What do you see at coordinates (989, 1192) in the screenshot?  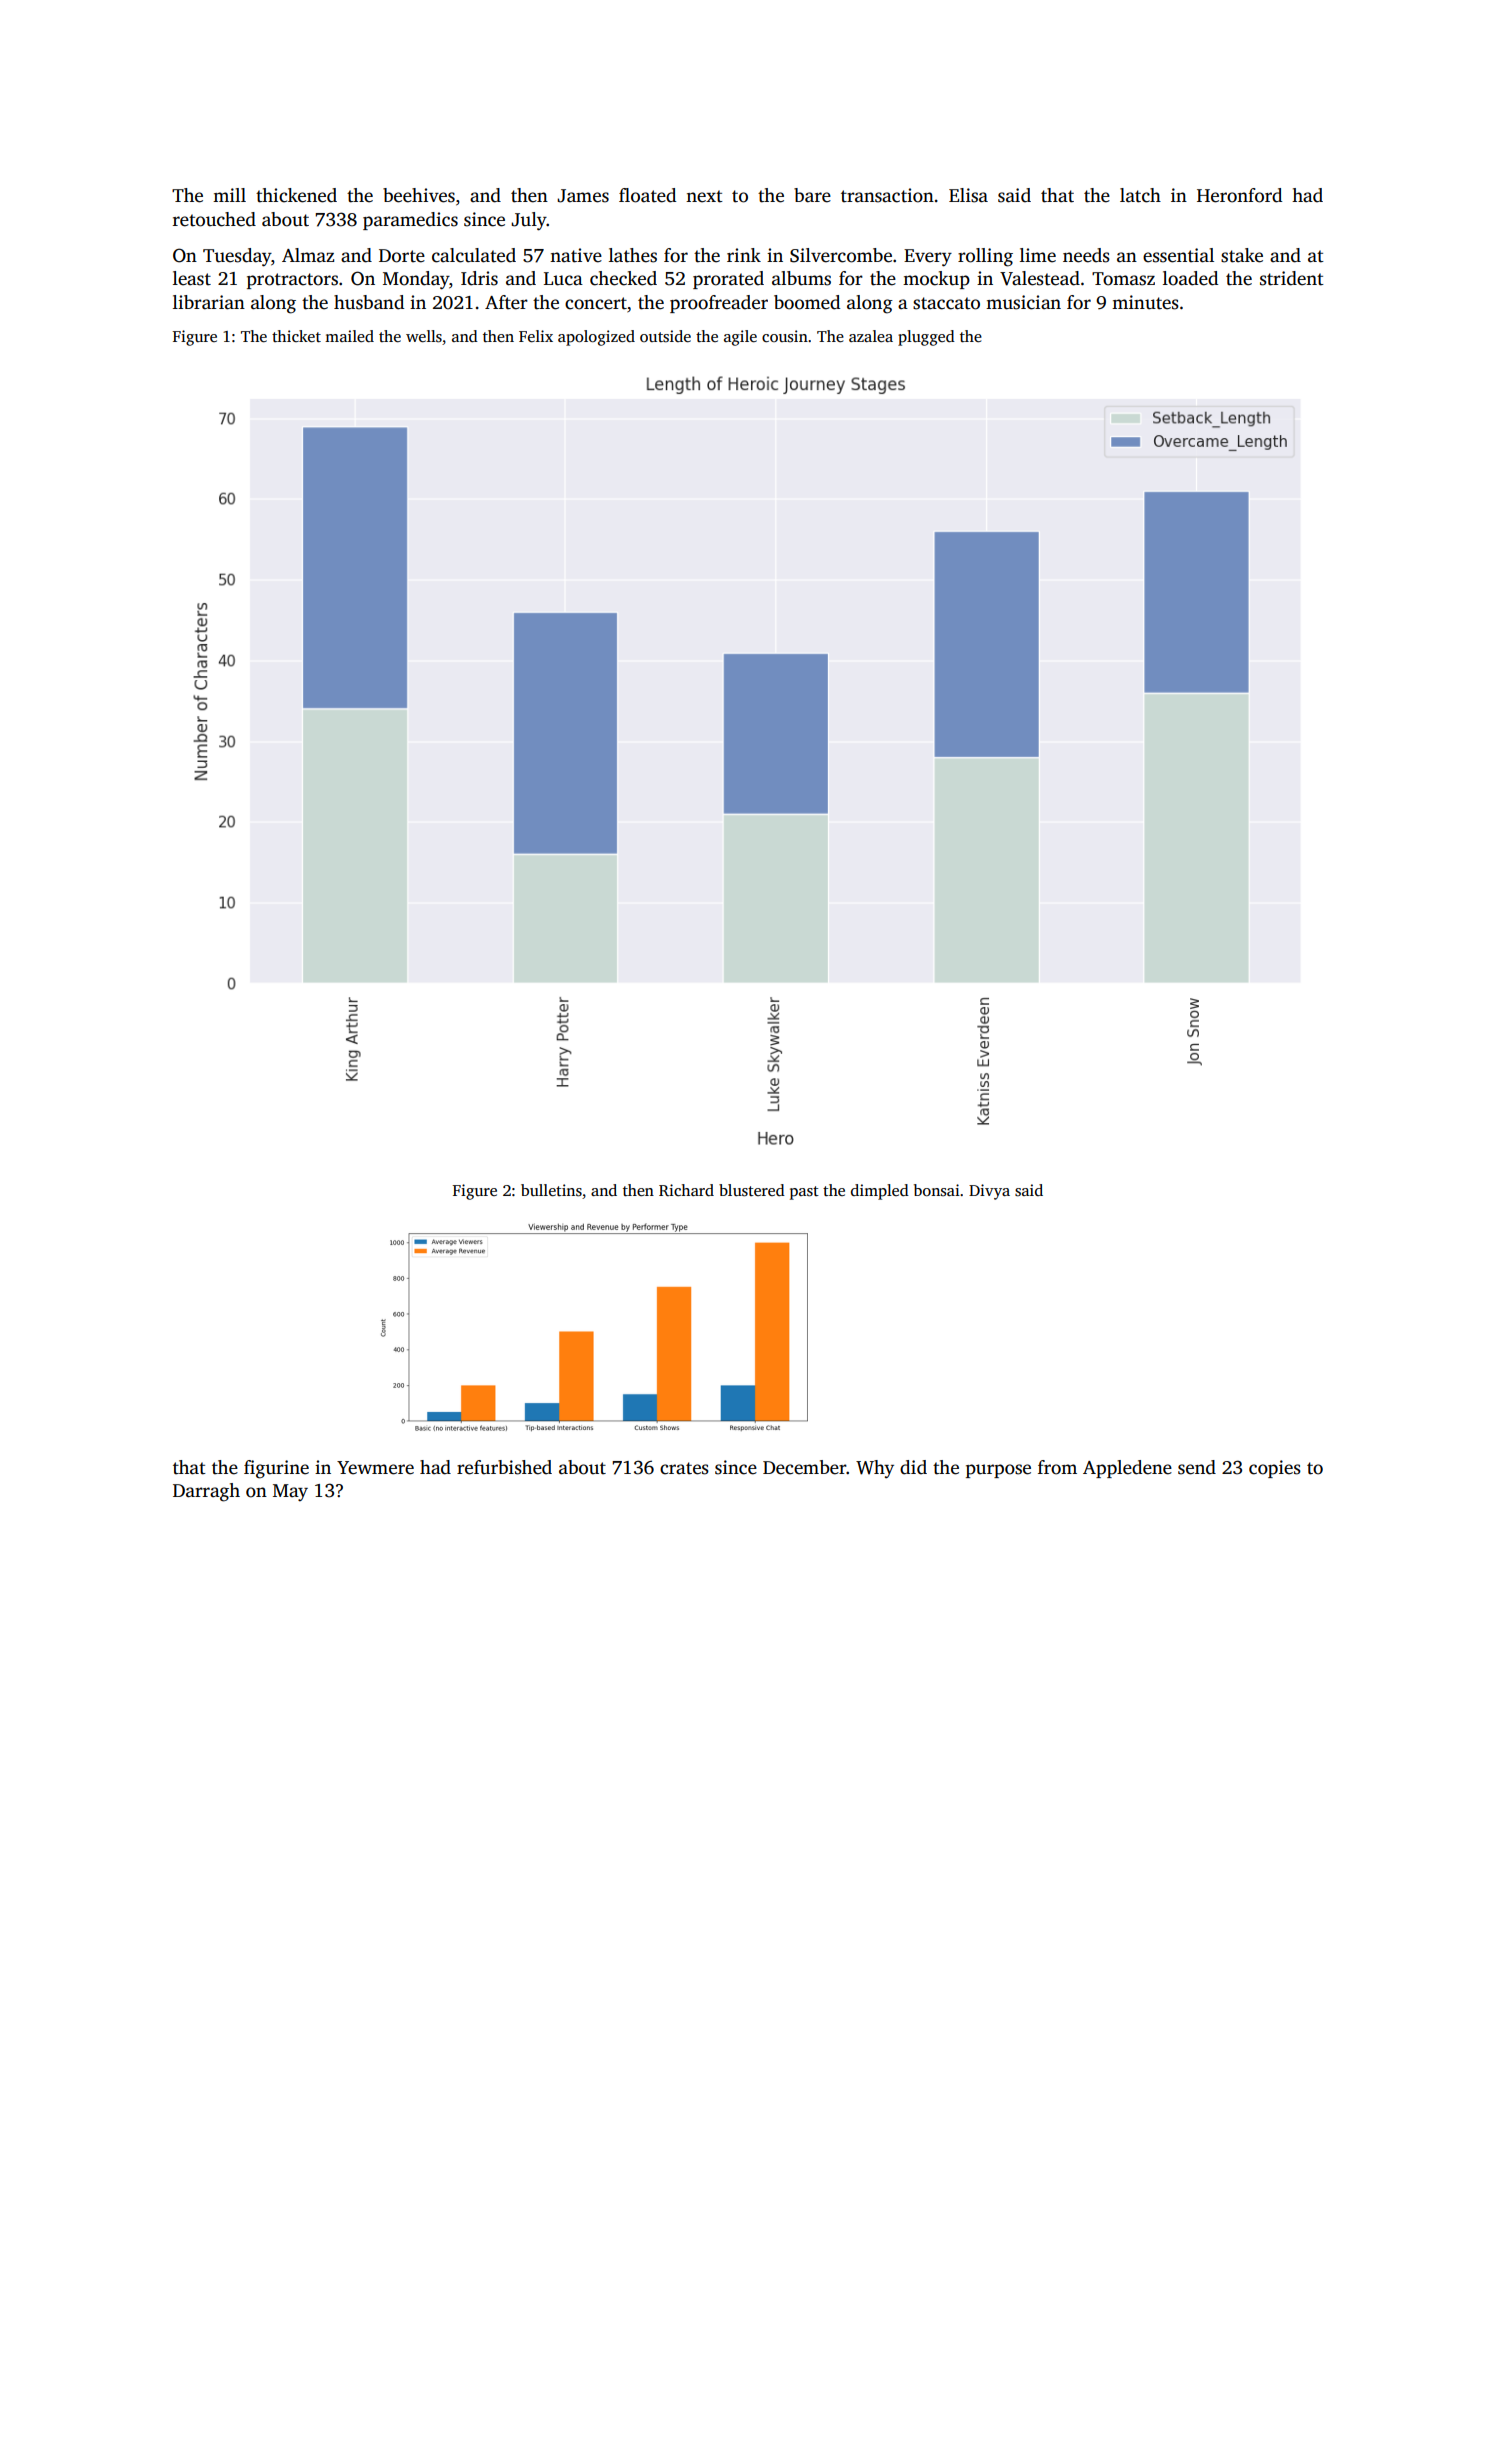 I see `Divya` at bounding box center [989, 1192].
